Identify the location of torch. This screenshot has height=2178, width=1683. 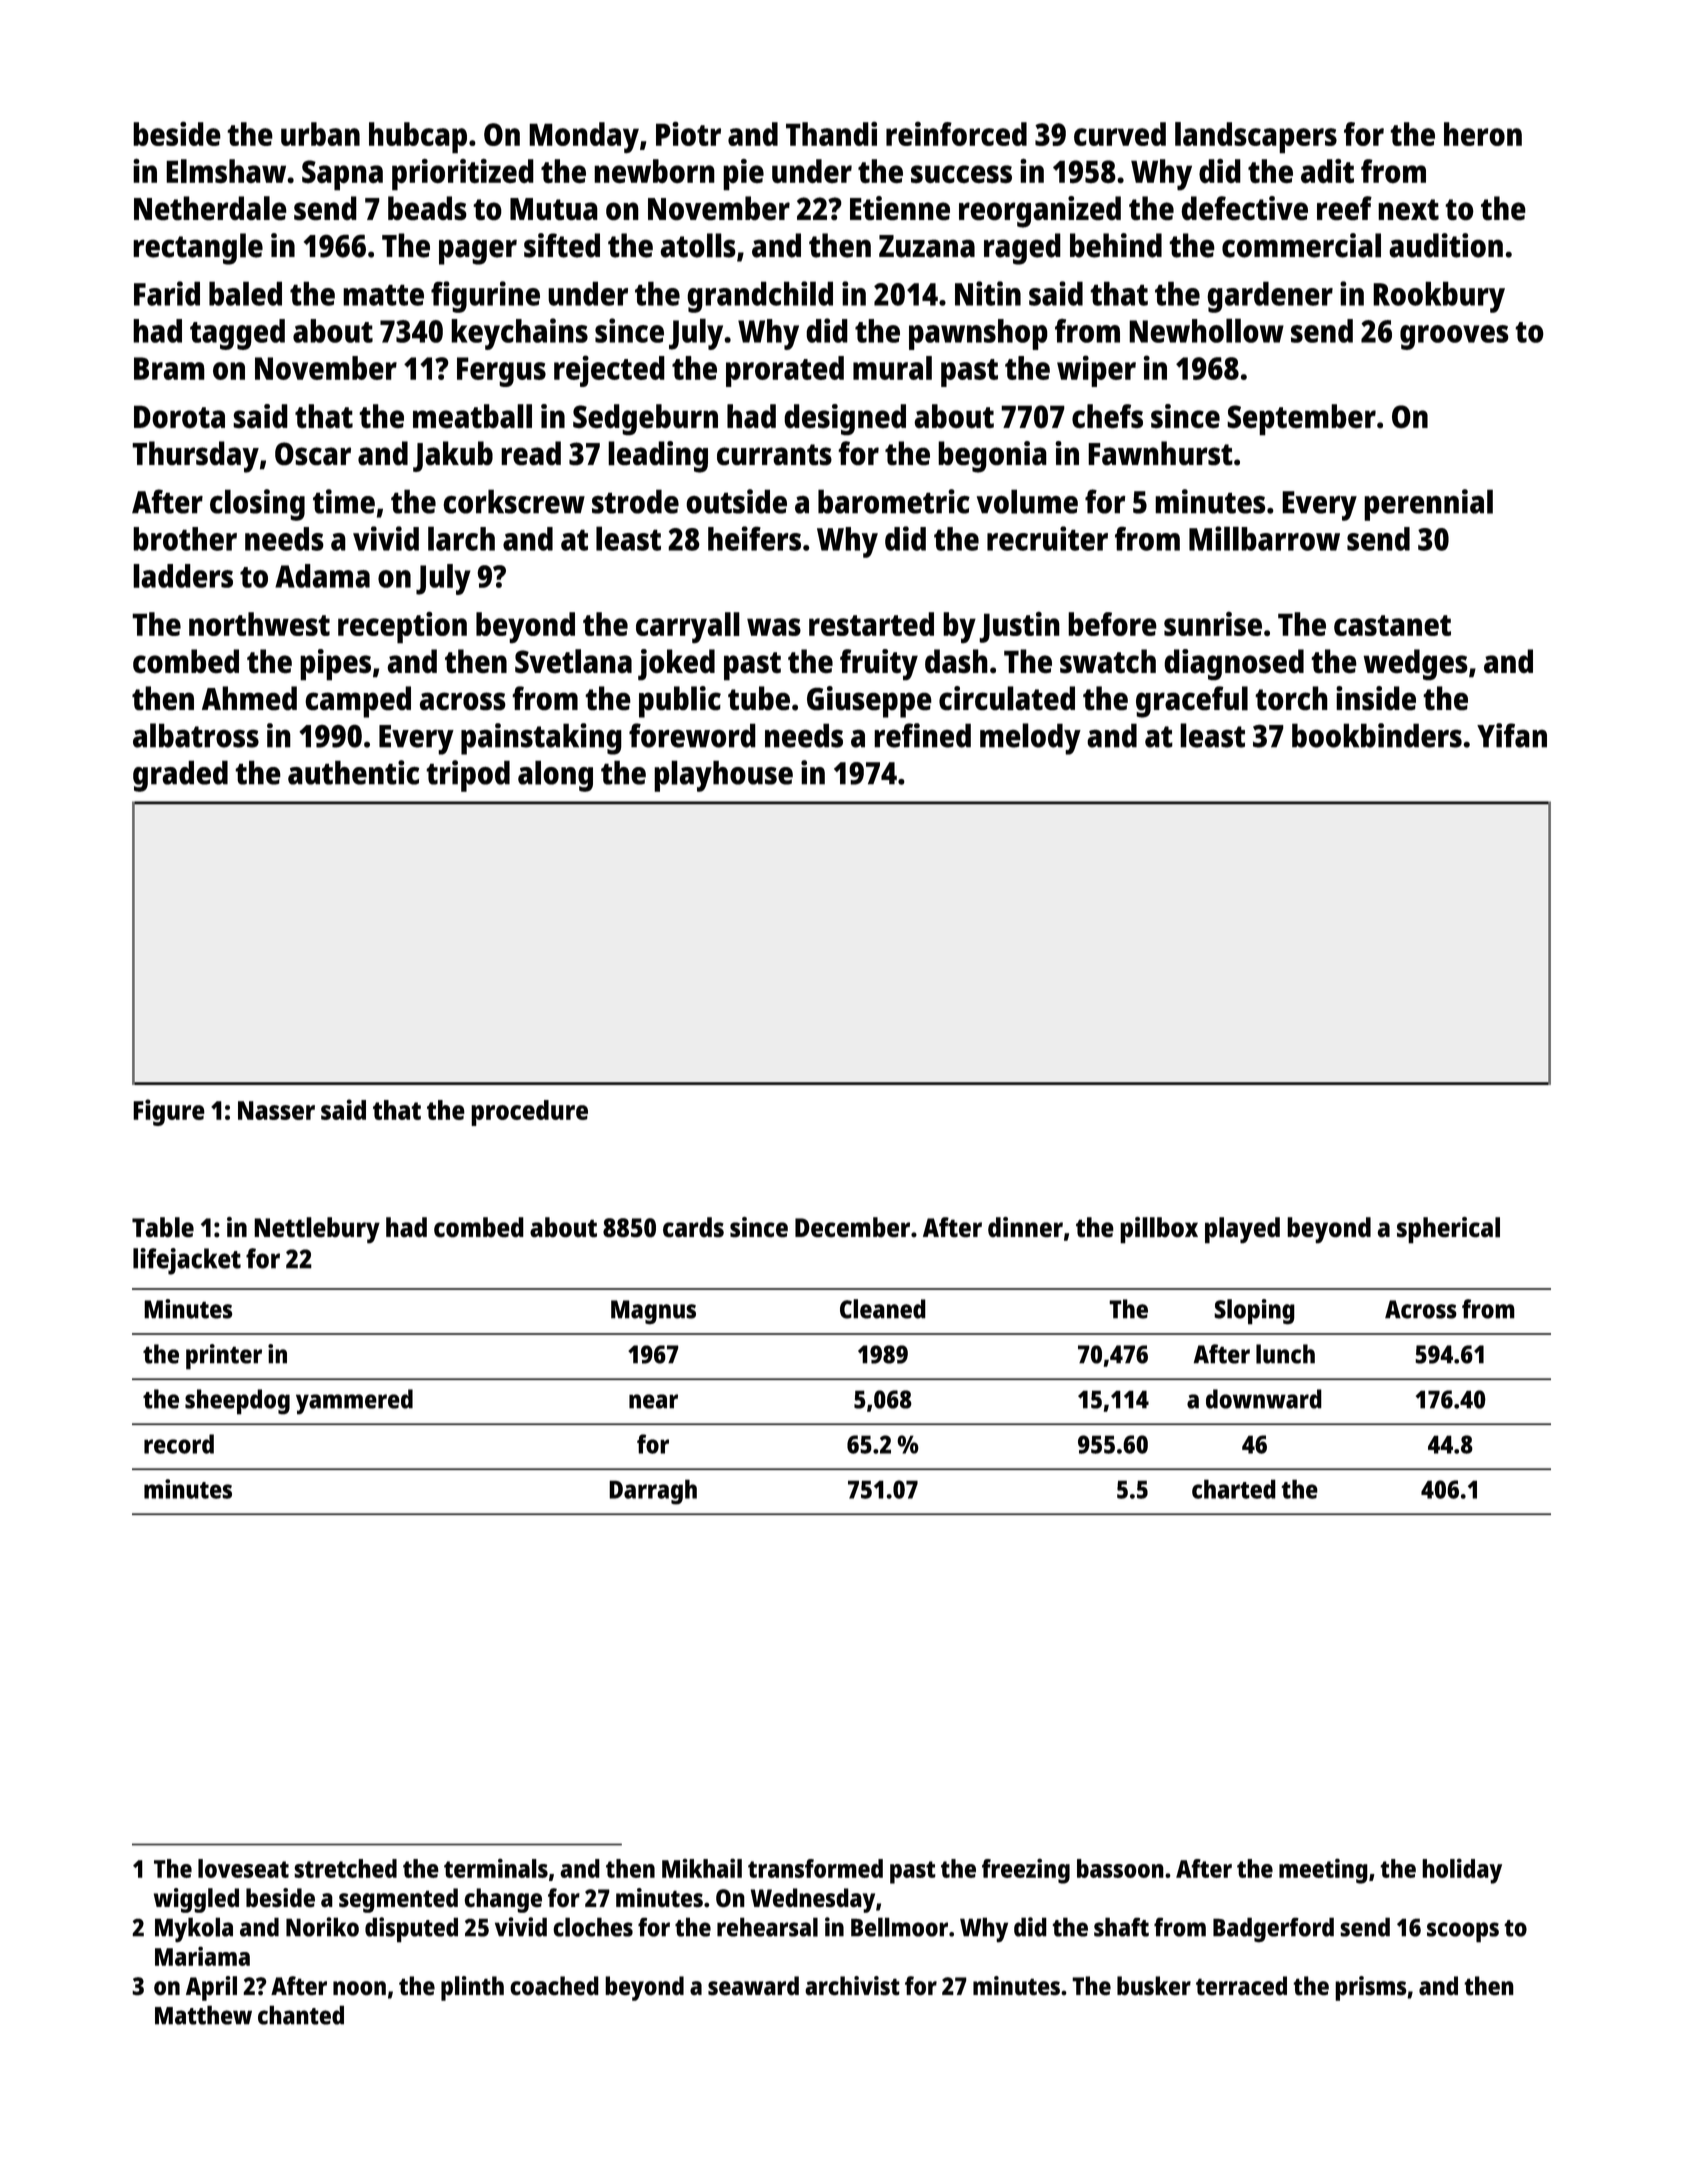
(1291, 698).
